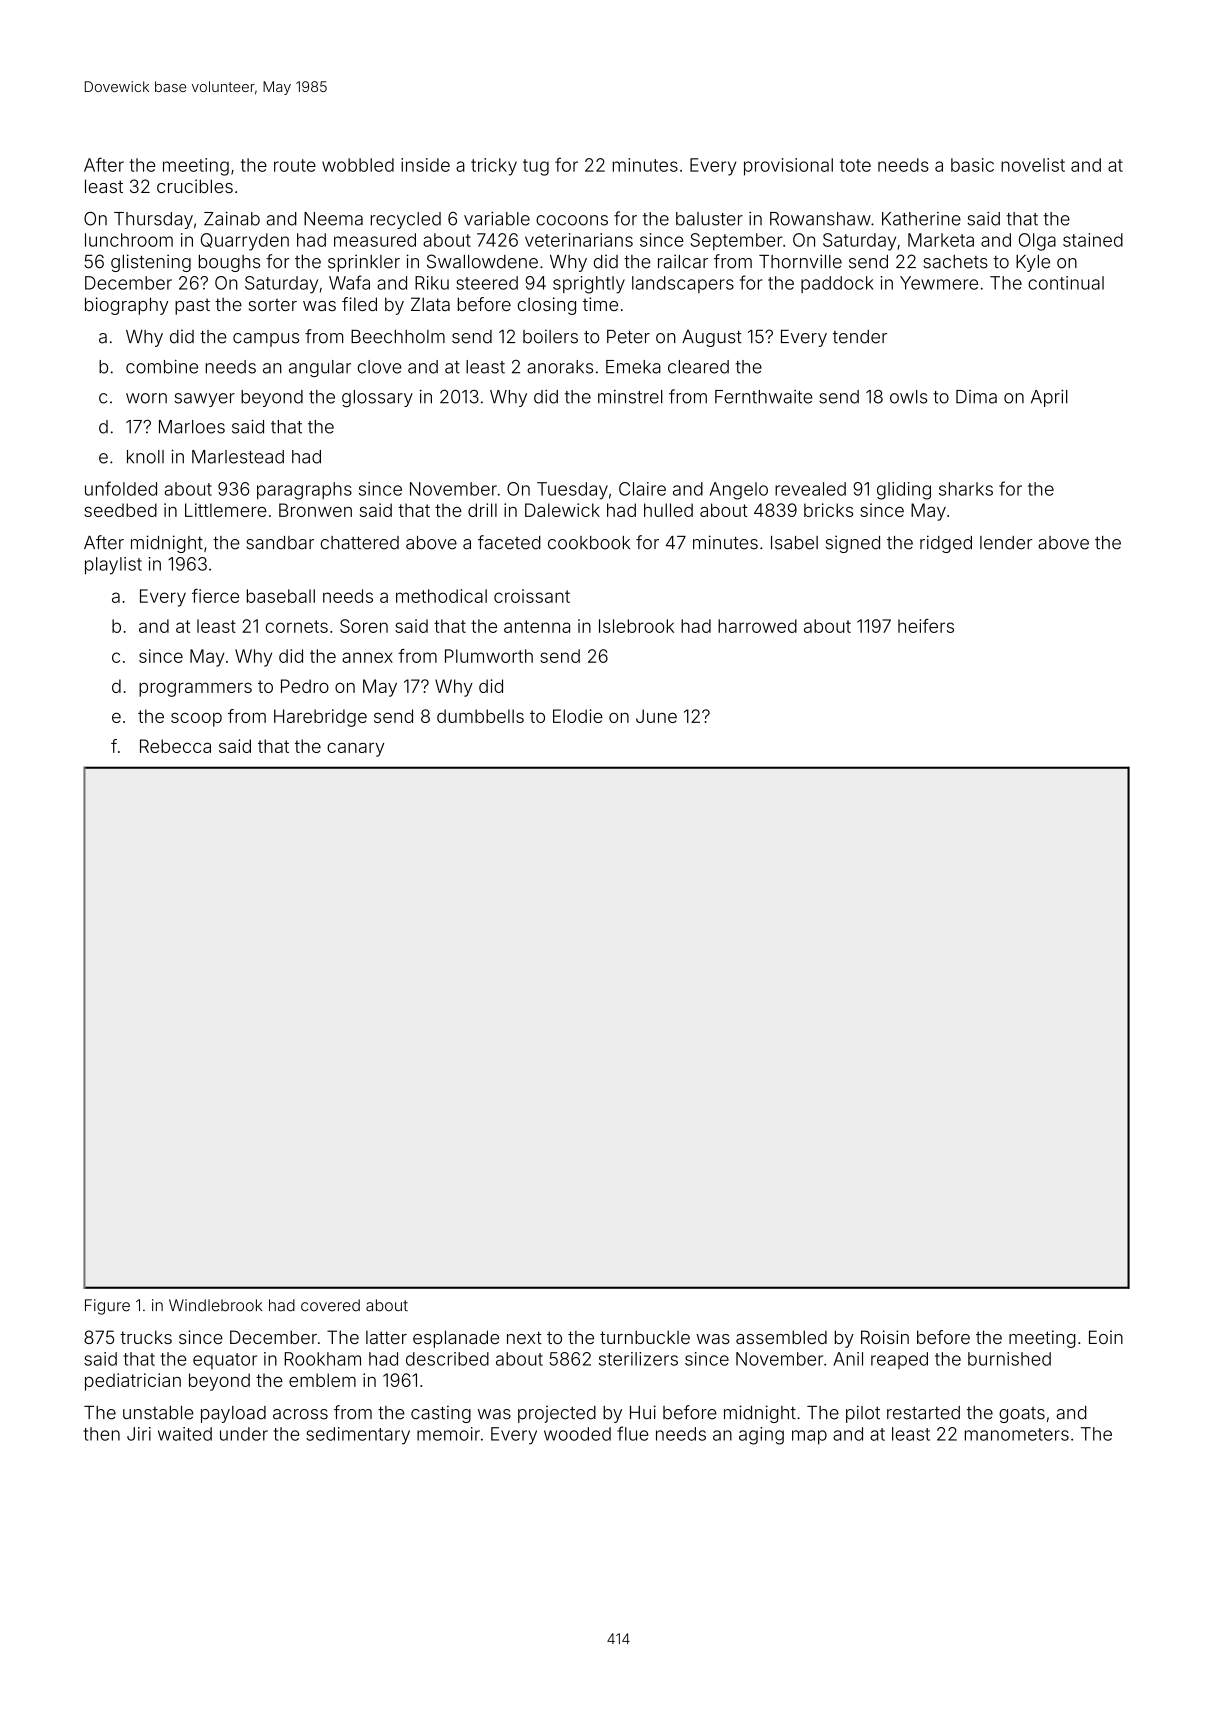 The width and height of the screenshot is (1213, 1715). Describe the element at coordinates (1066, 283) in the screenshot. I see `continual` at that location.
